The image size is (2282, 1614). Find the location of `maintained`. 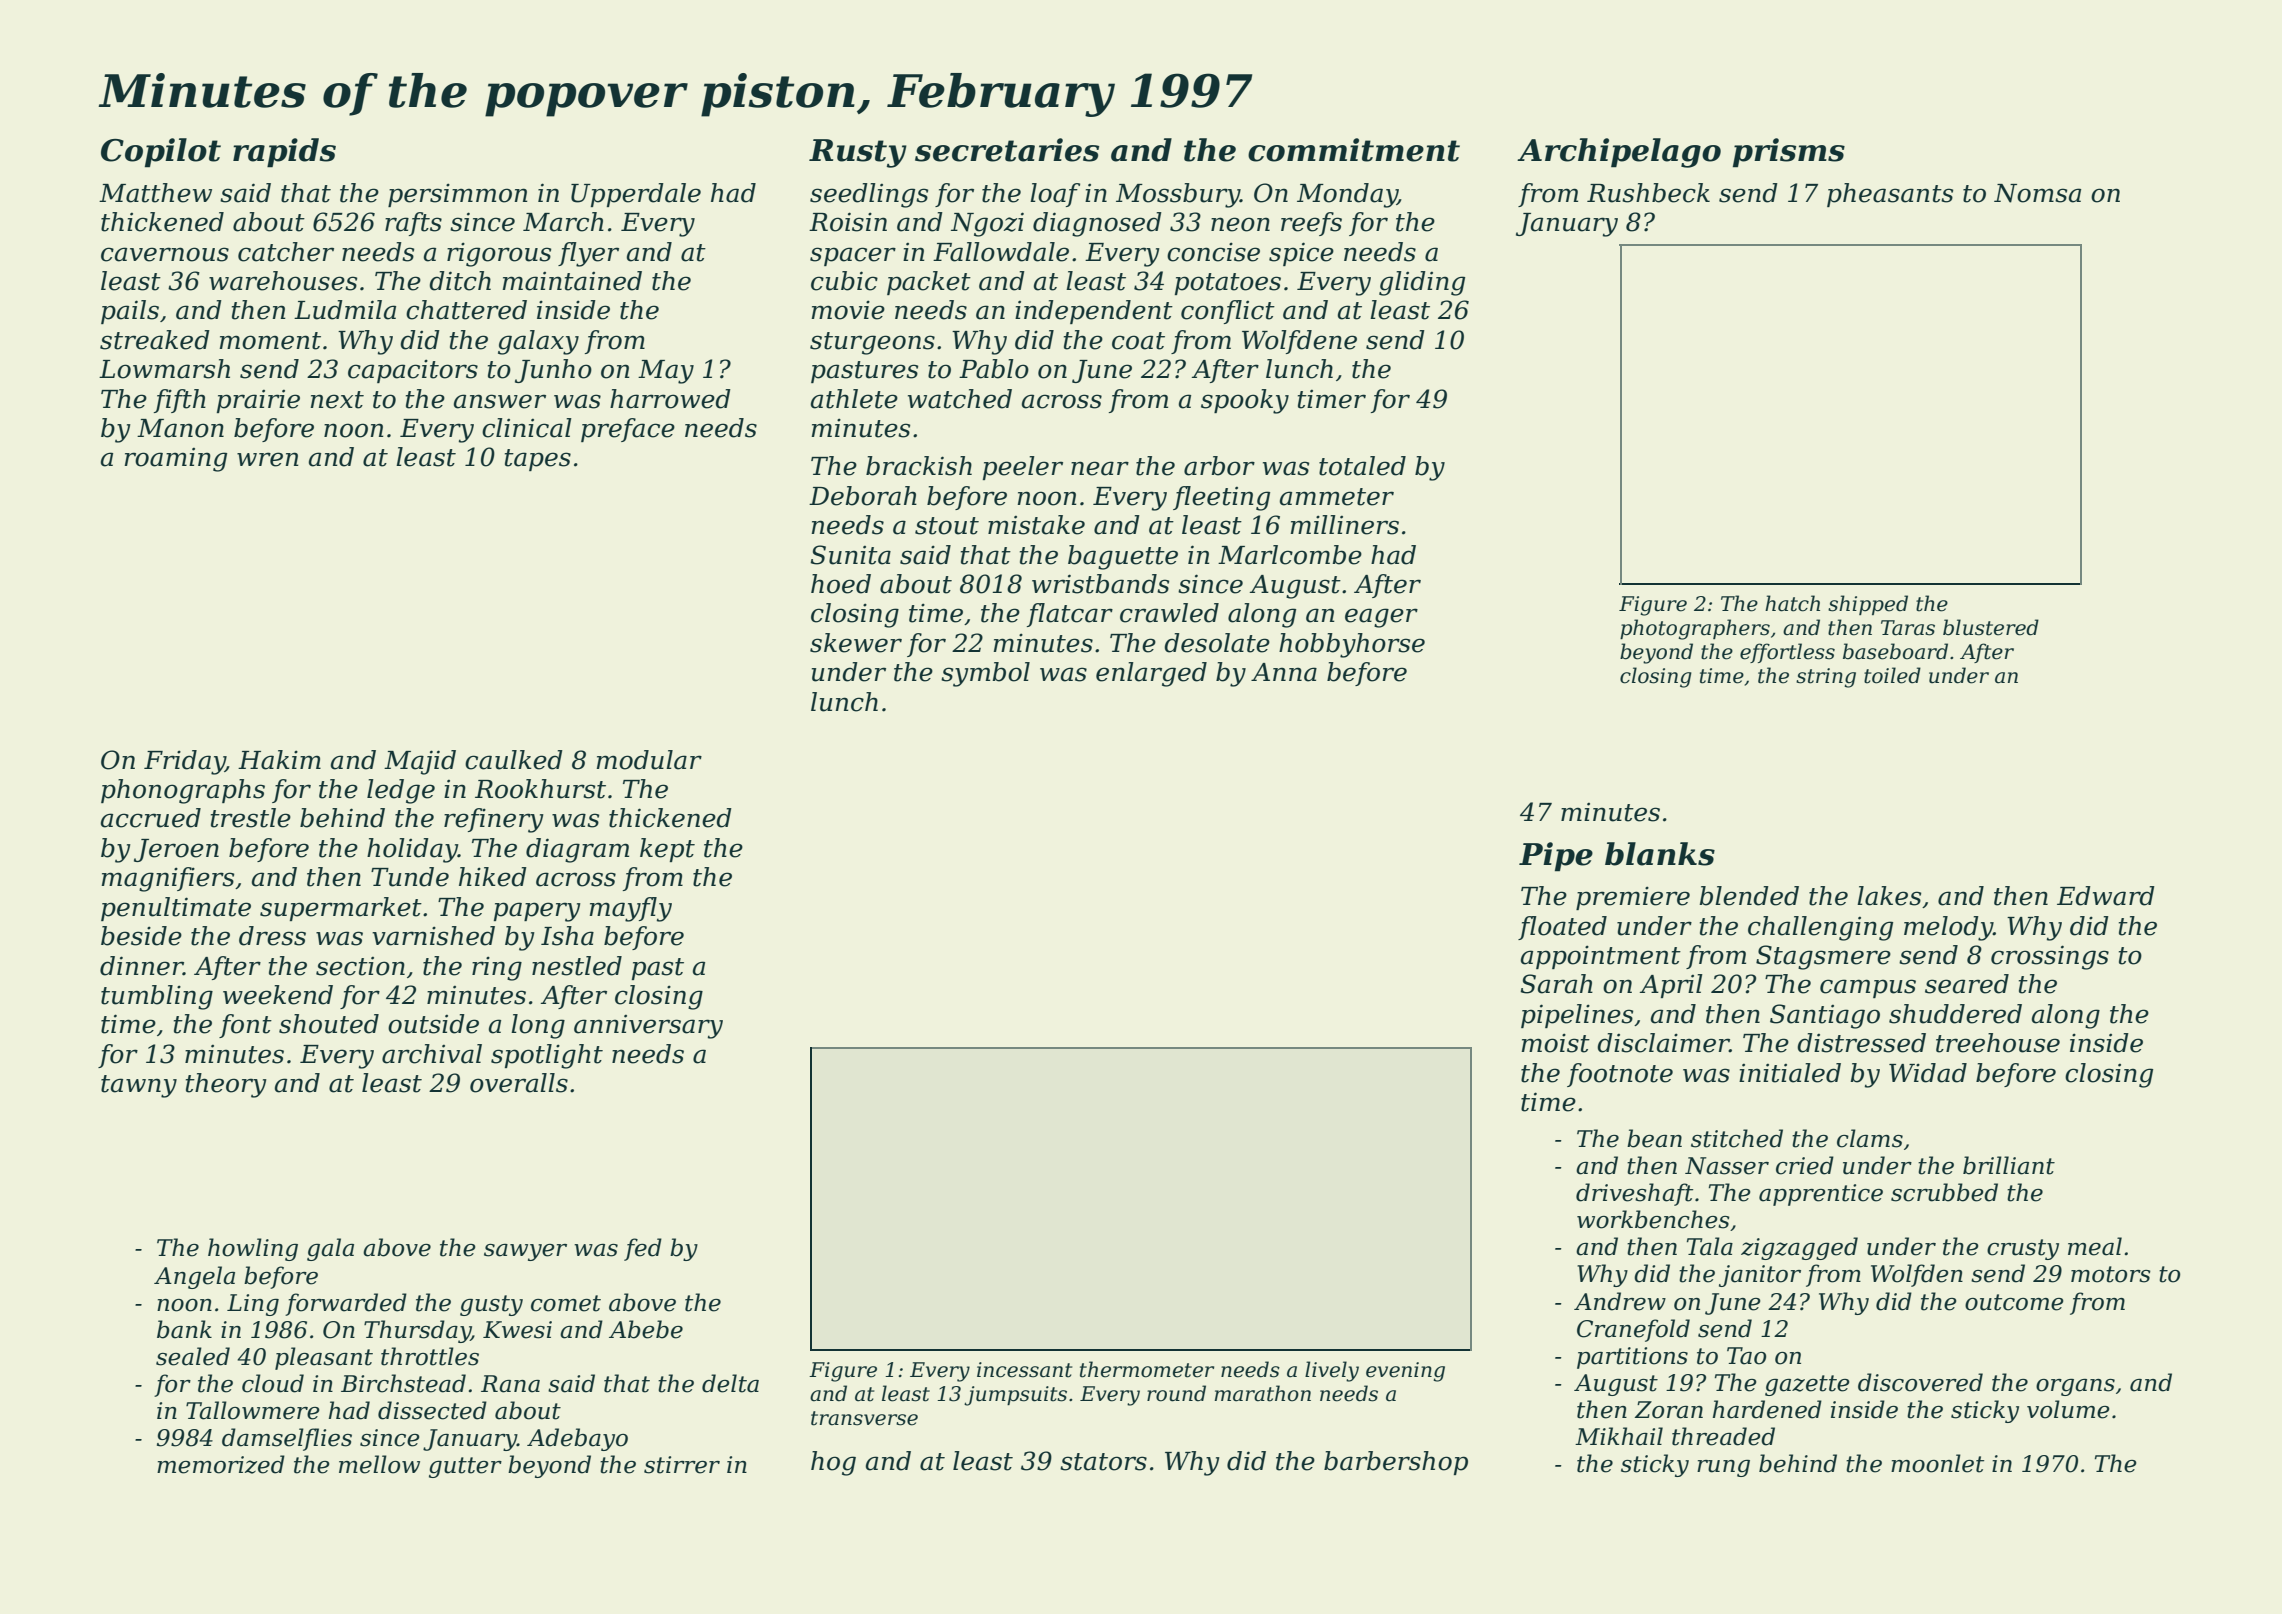

maintained is located at coordinates (572, 281).
